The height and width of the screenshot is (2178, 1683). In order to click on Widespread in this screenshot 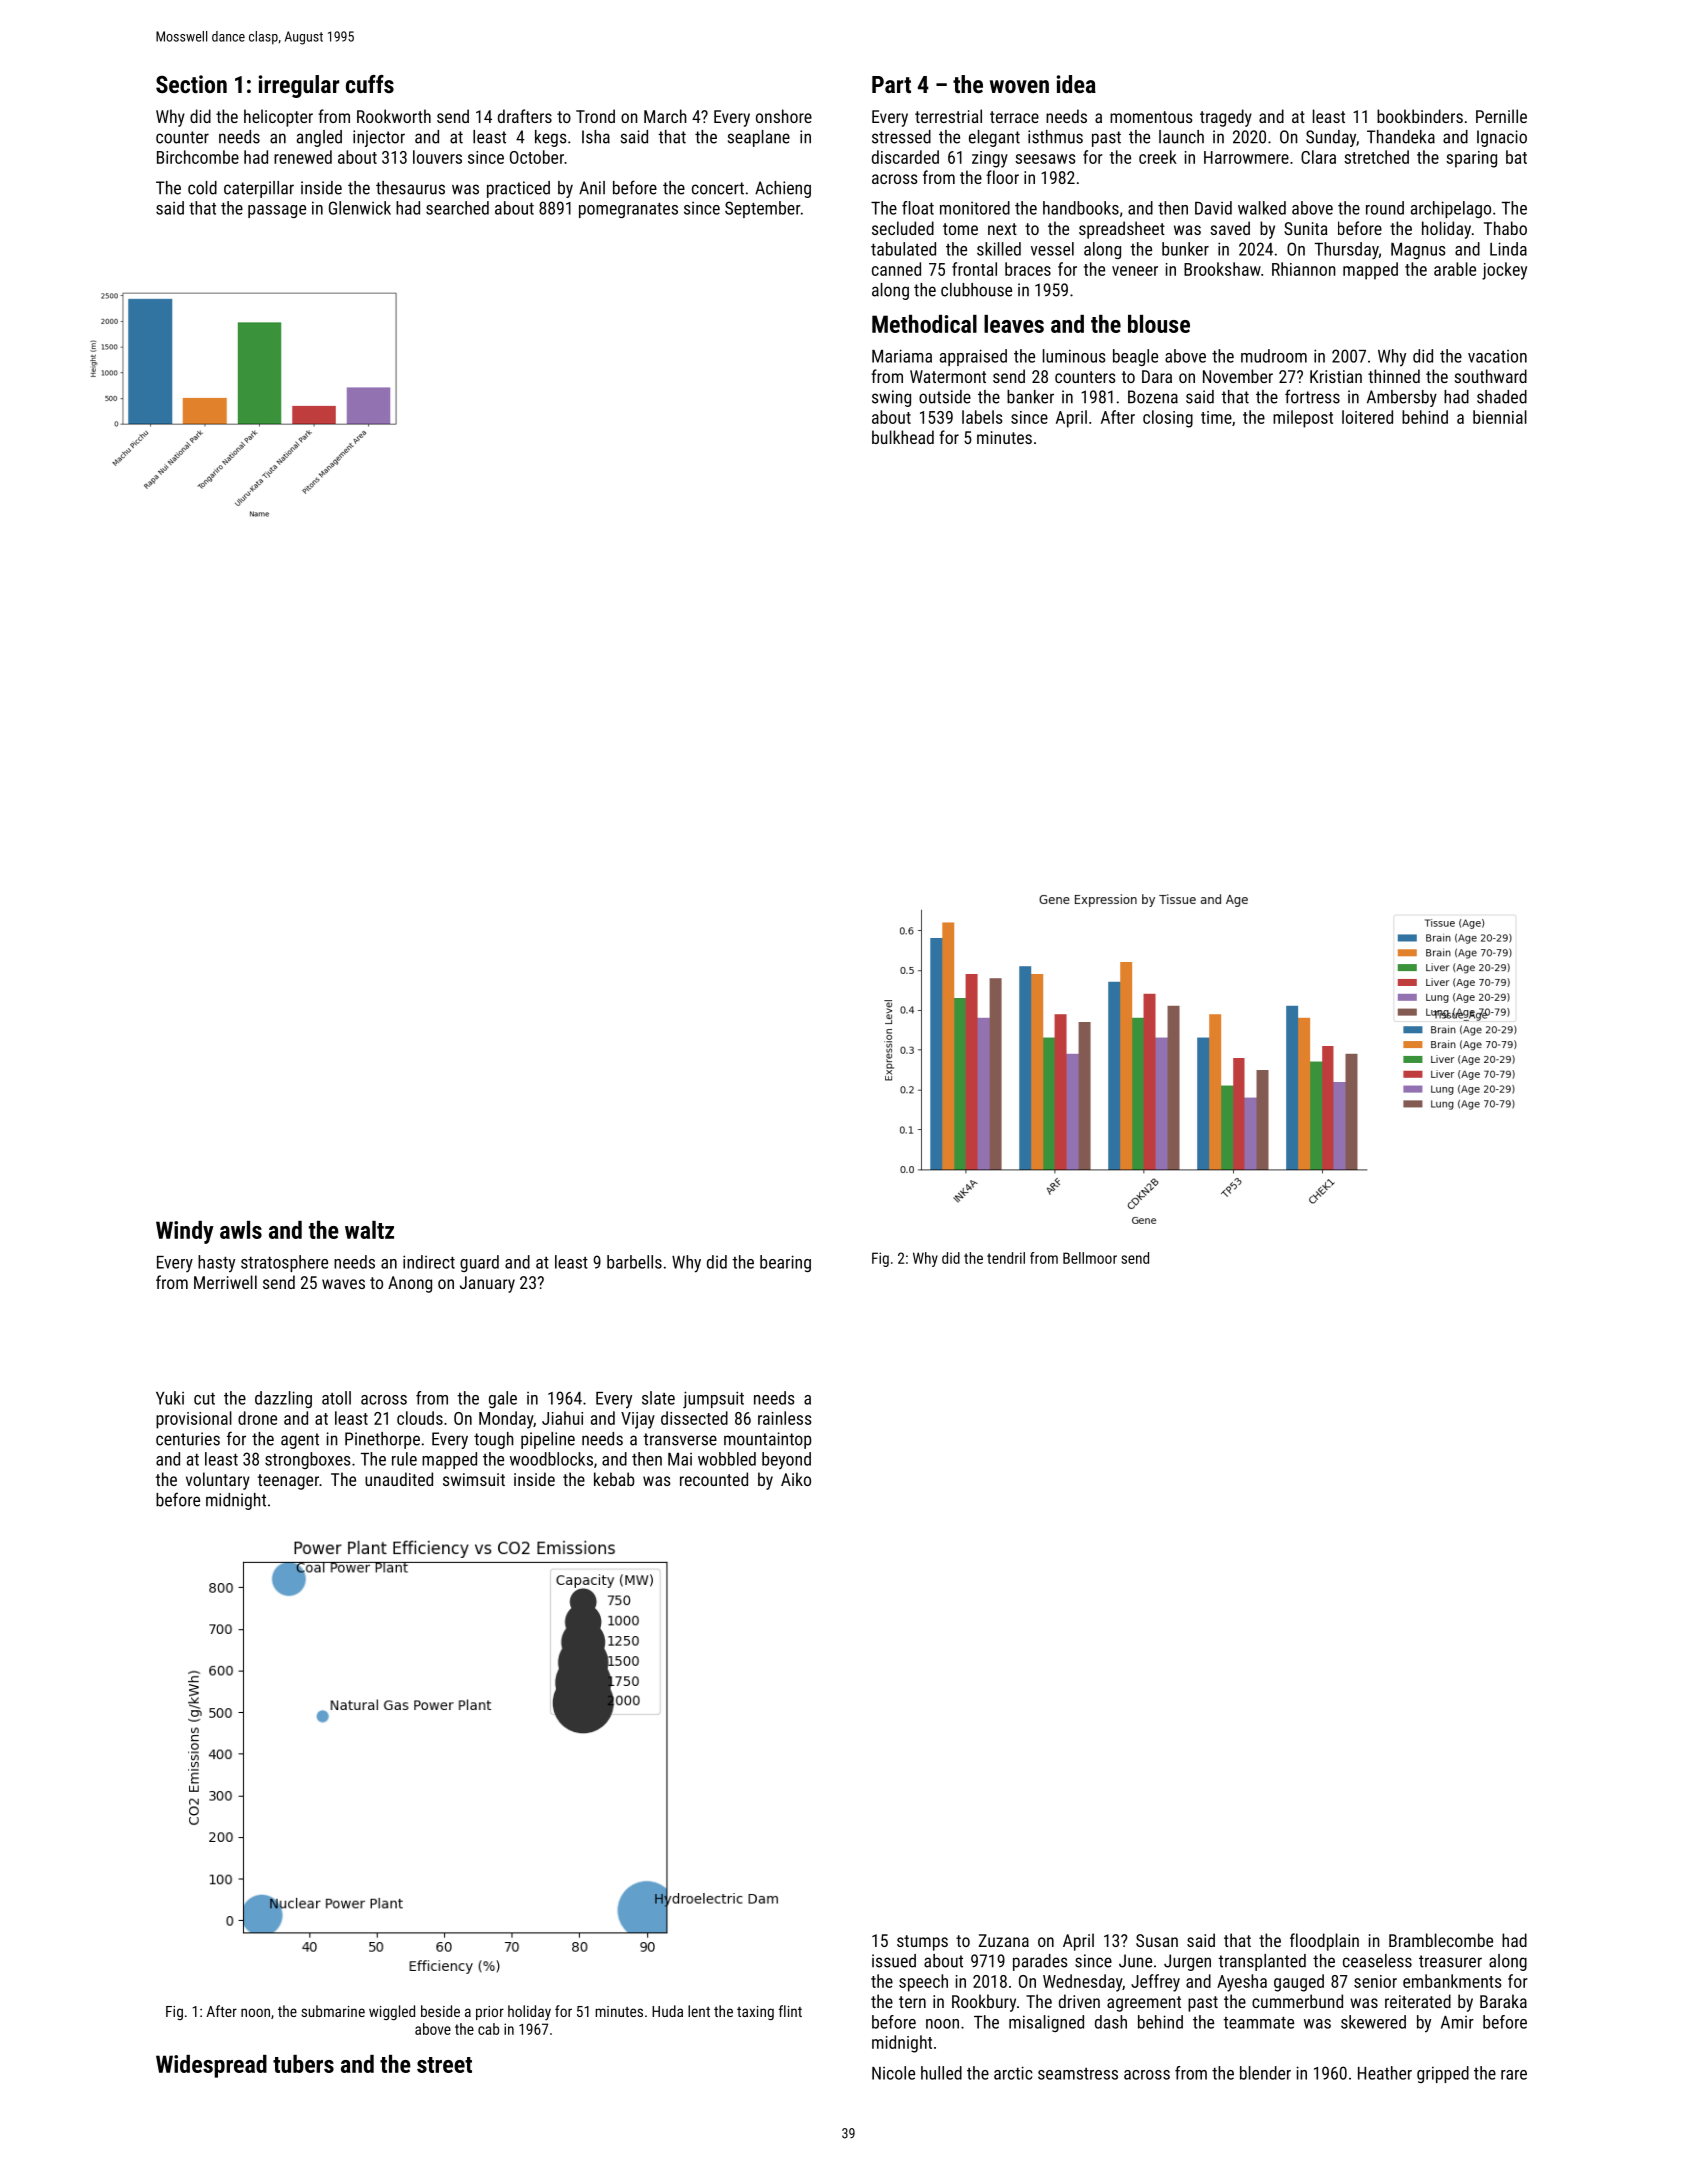, I will do `click(211, 2066)`.
